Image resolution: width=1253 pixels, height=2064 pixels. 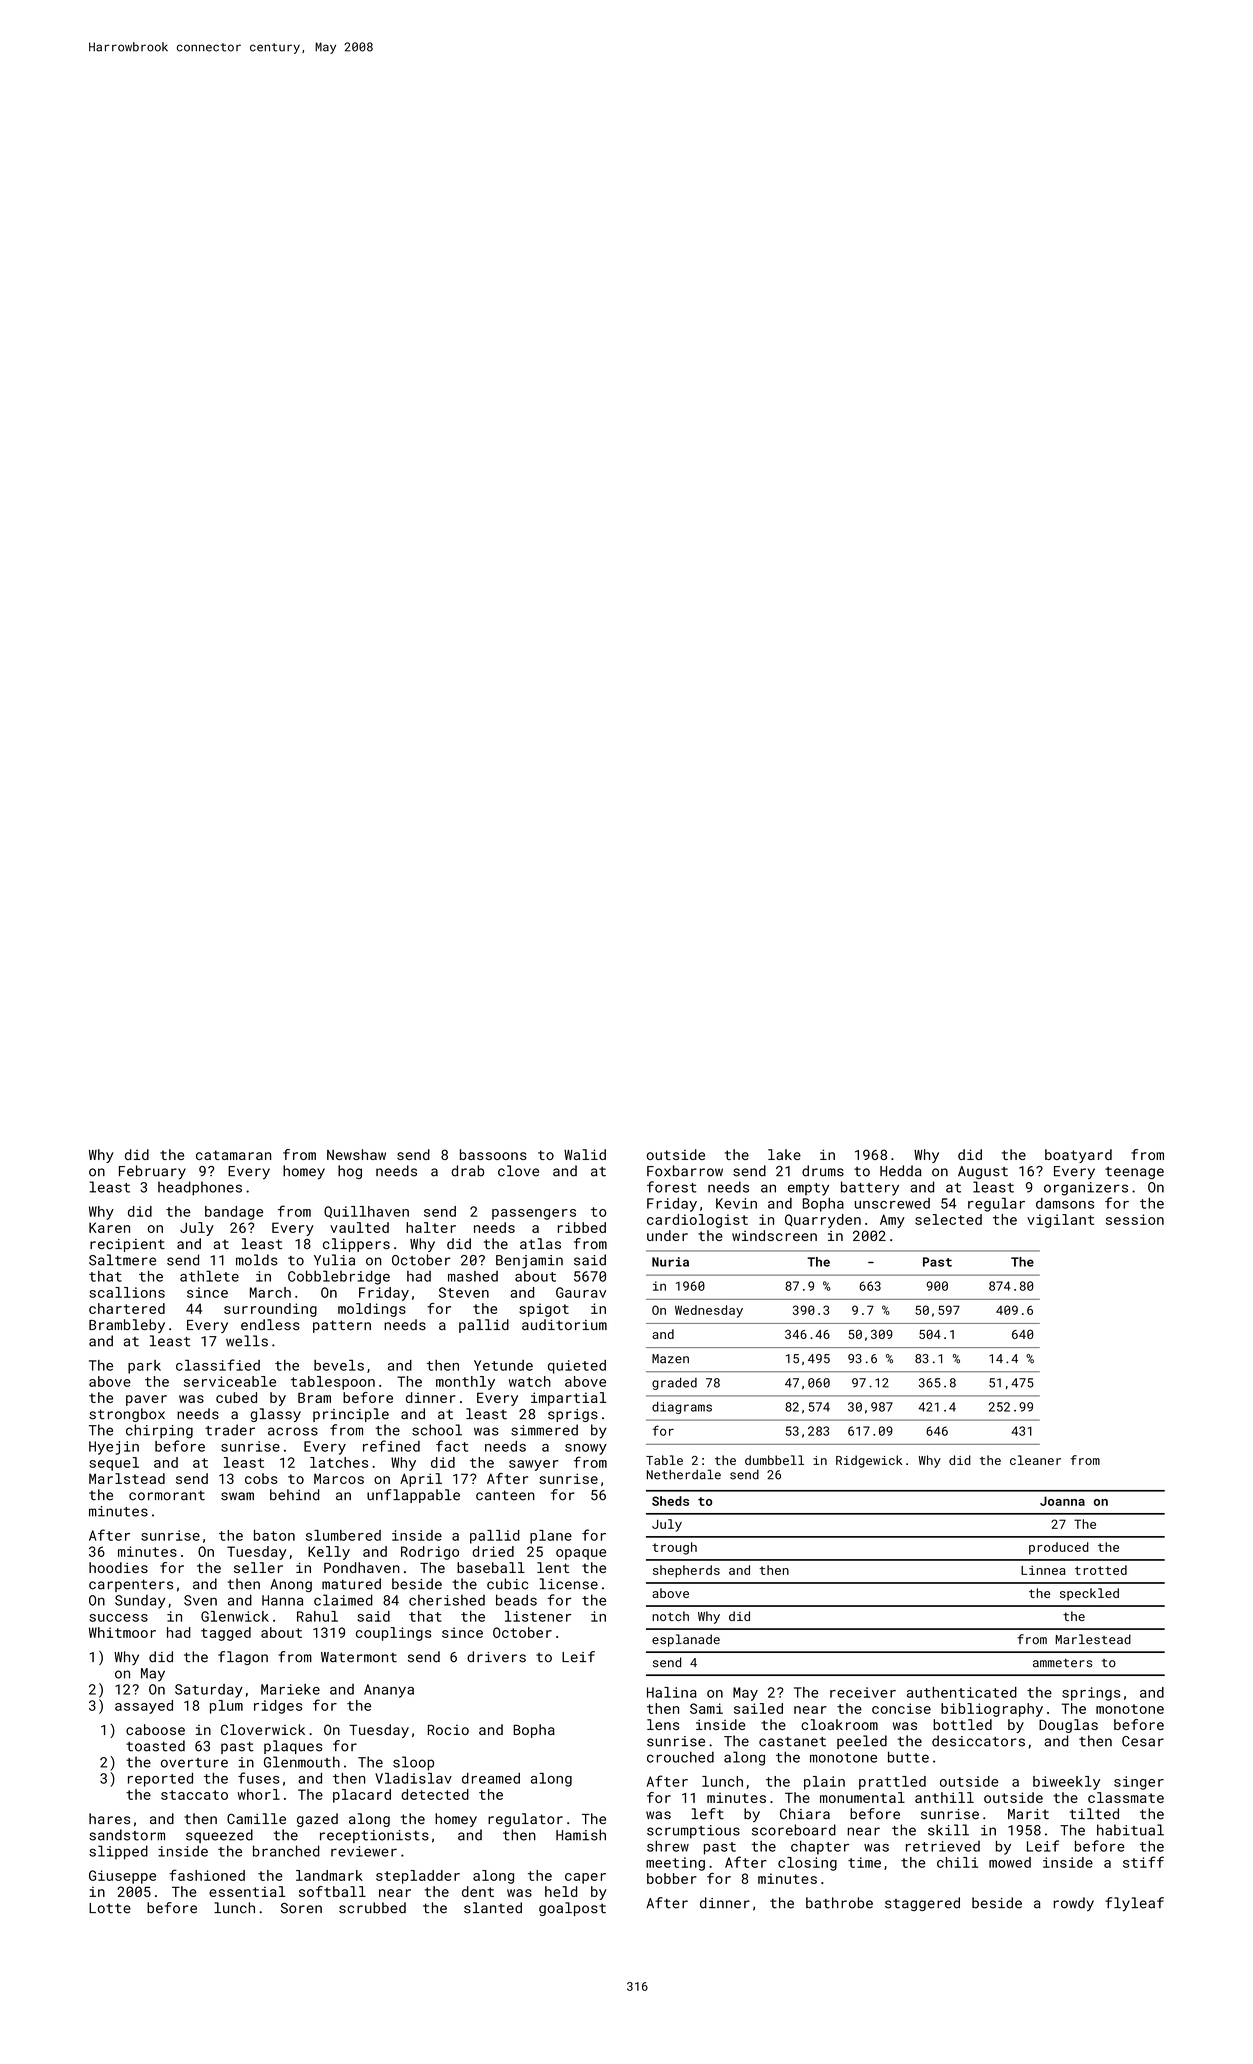 What do you see at coordinates (674, 1548) in the page?
I see `trough` at bounding box center [674, 1548].
